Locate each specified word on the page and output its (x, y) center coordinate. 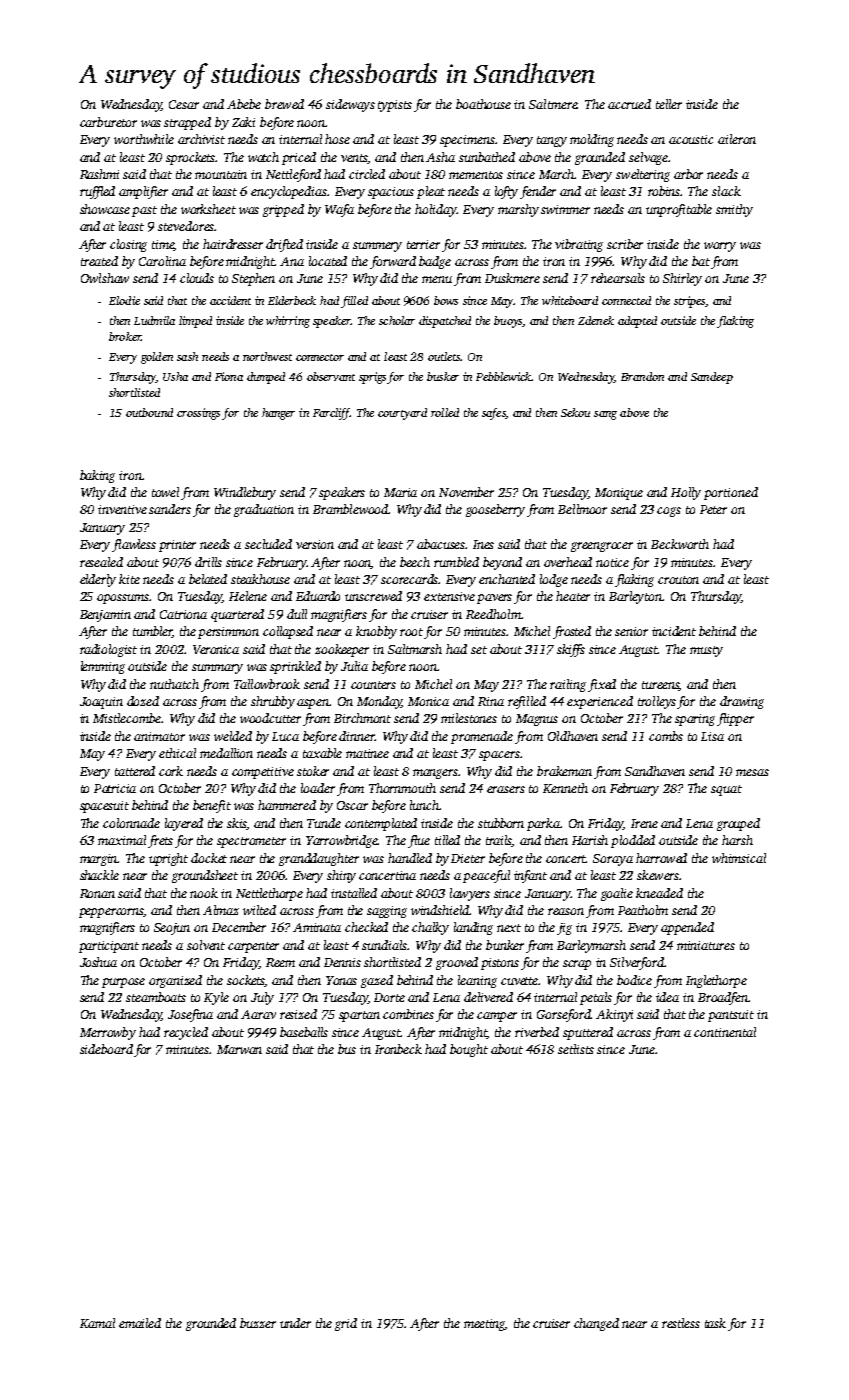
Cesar (184, 104)
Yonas (341, 980)
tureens (661, 686)
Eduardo (318, 596)
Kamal (97, 1323)
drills (208, 562)
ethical (177, 753)
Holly (686, 493)
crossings (198, 414)
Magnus (537, 720)
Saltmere (553, 104)
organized (175, 981)
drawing (742, 702)
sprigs (372, 378)
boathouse (483, 104)
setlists (576, 1049)
